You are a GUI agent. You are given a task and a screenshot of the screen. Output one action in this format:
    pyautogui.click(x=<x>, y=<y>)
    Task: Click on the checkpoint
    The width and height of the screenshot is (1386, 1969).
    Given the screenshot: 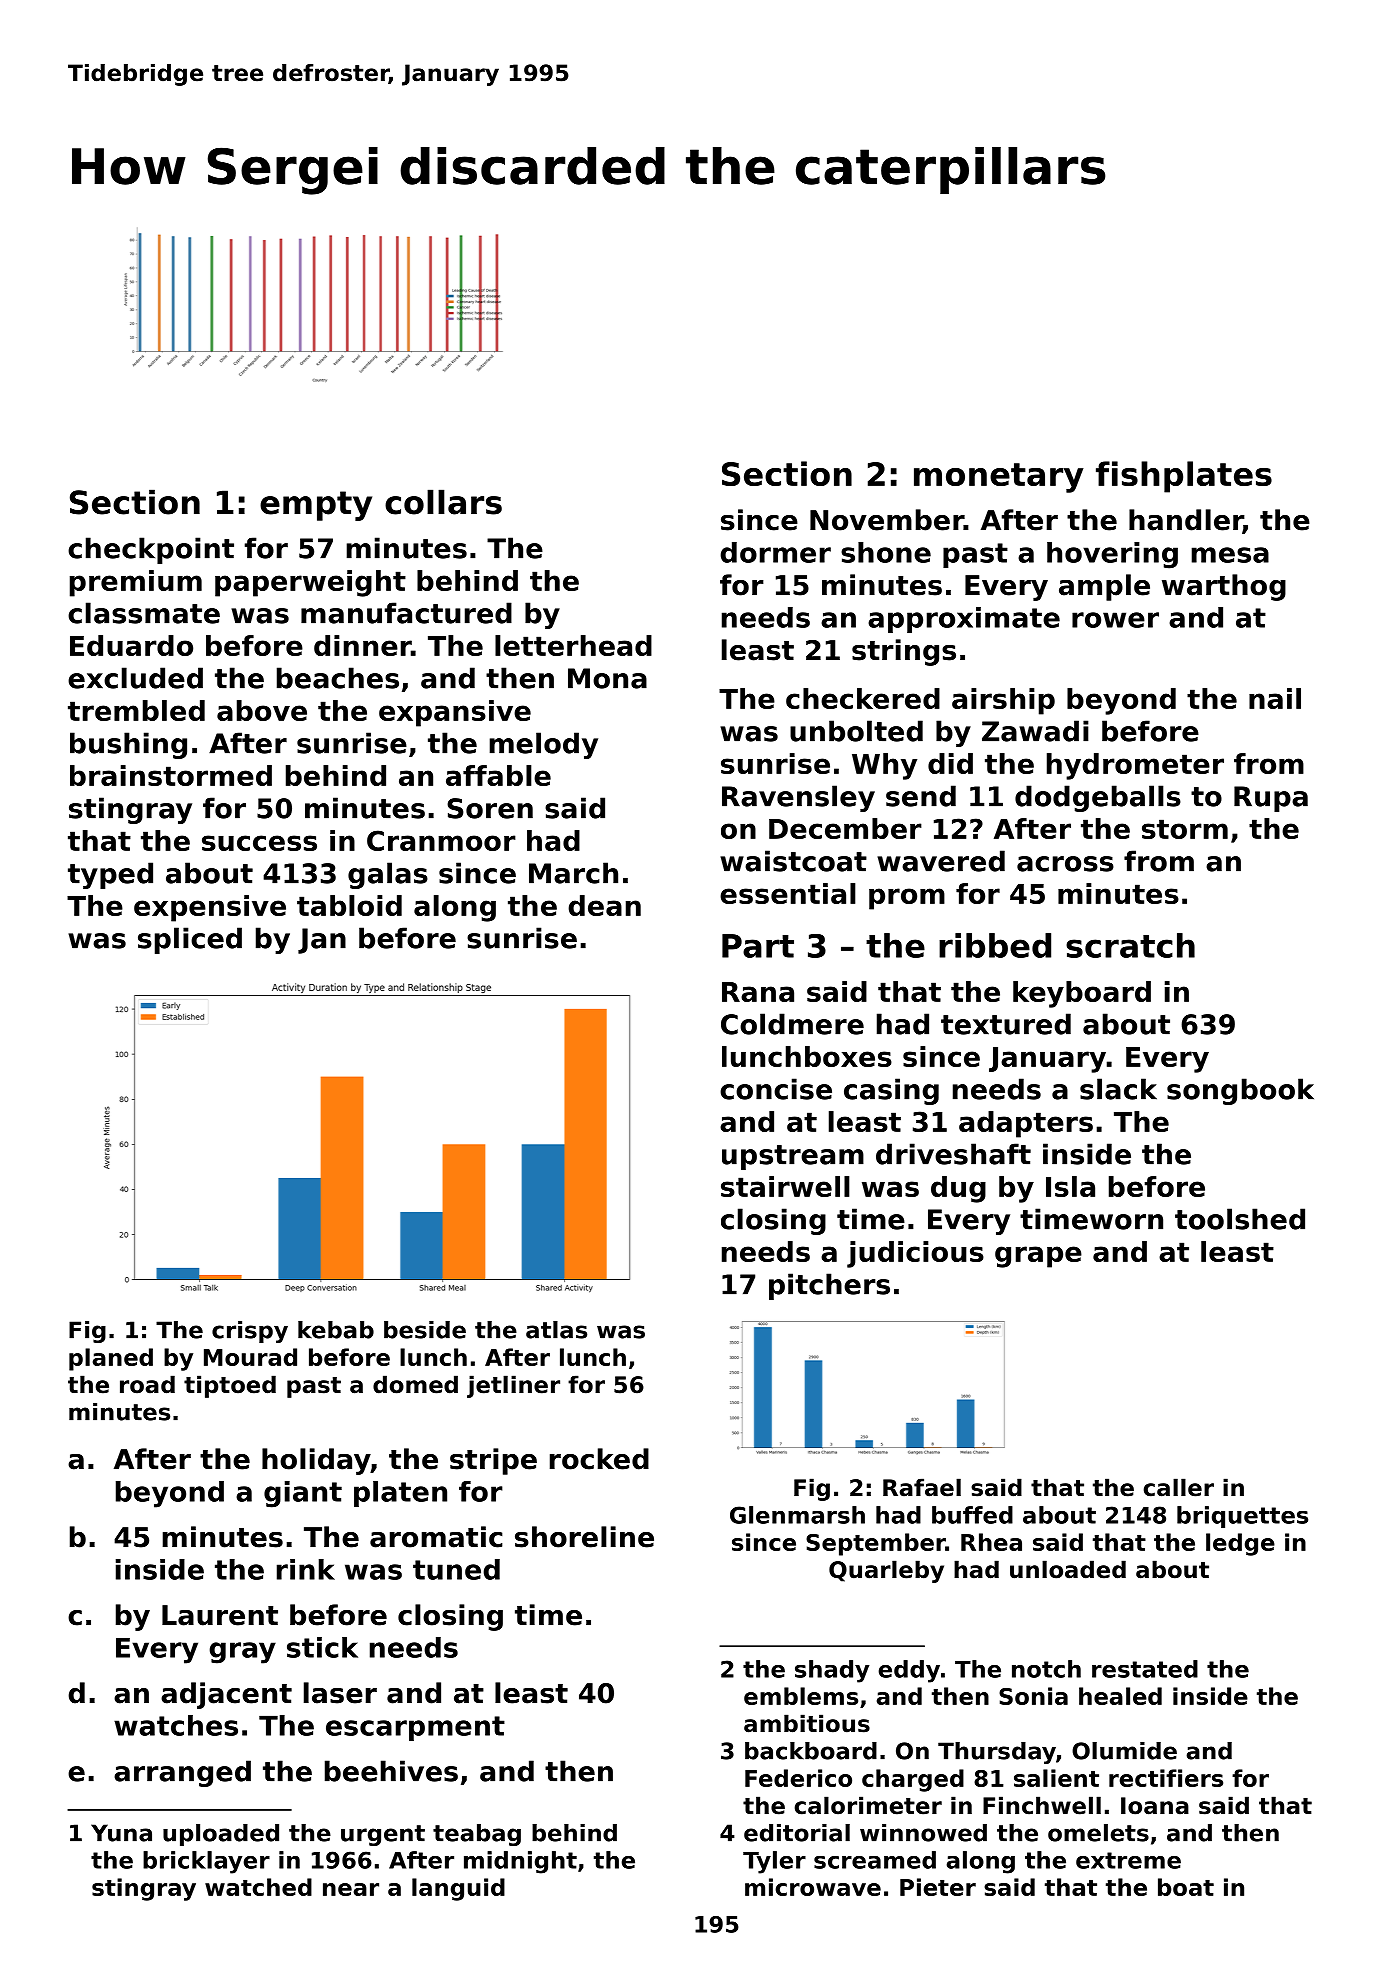 What is the action you would take?
    pyautogui.click(x=151, y=550)
